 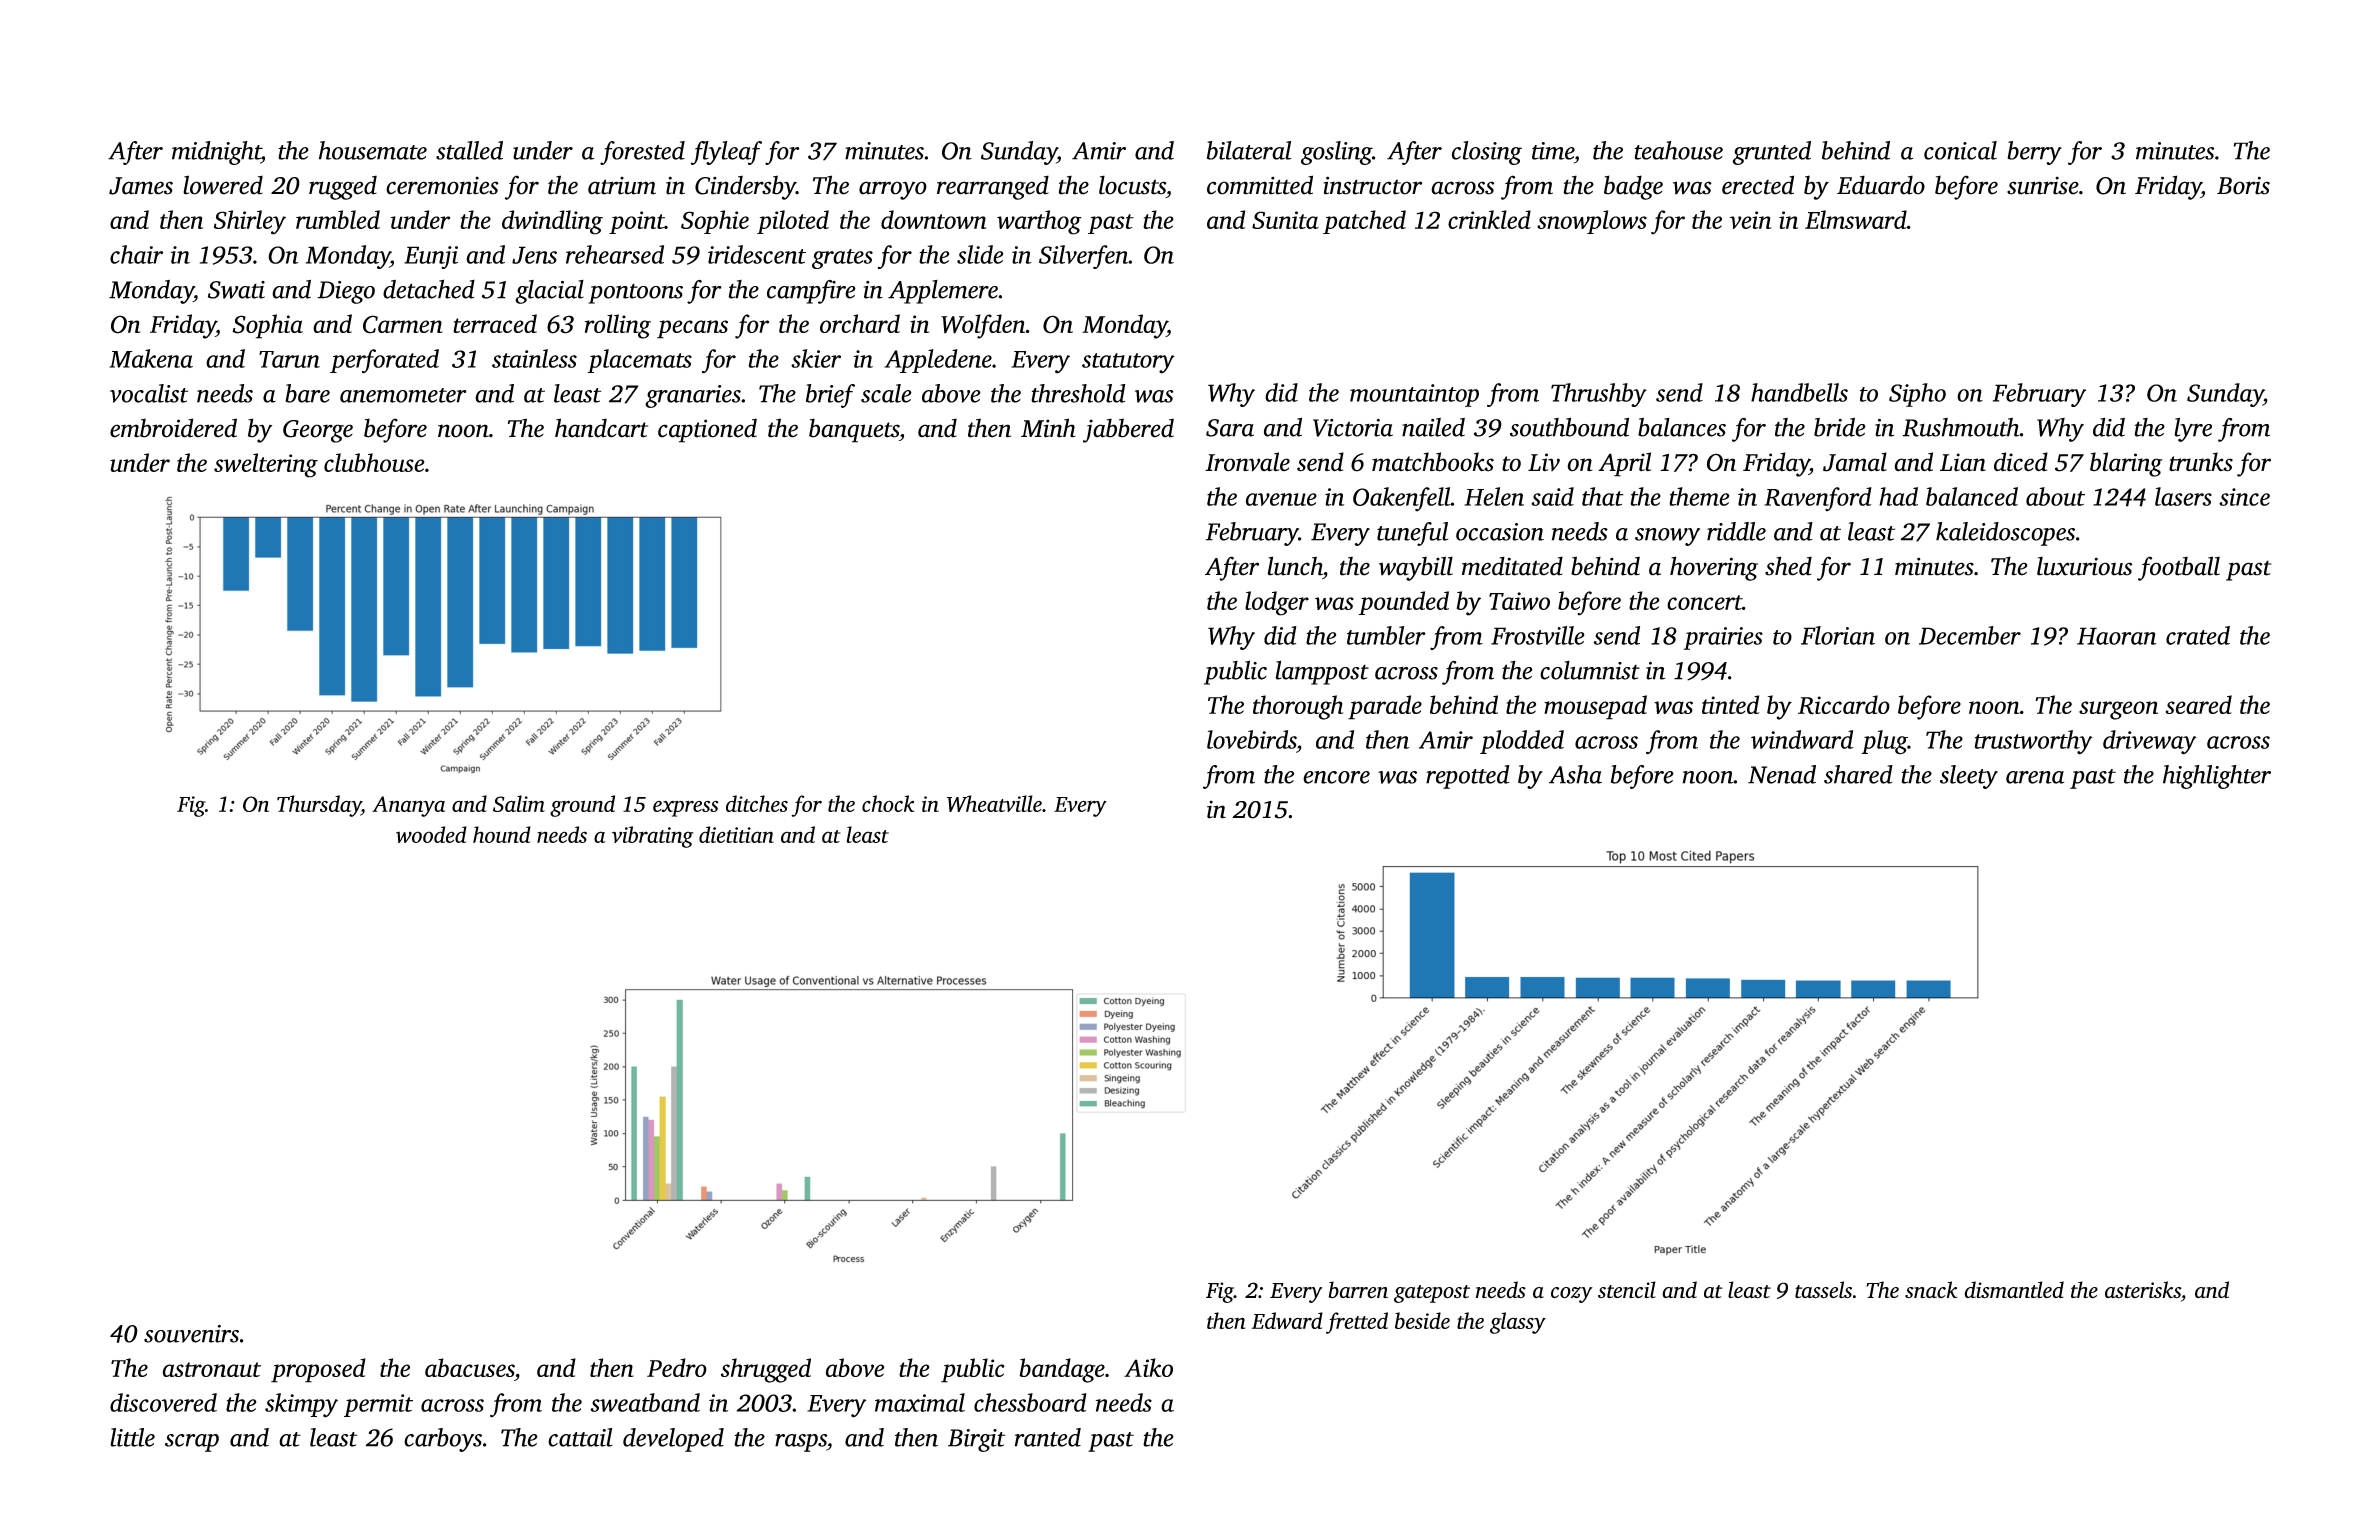 I want to click on lovebirds, so click(x=1251, y=739).
